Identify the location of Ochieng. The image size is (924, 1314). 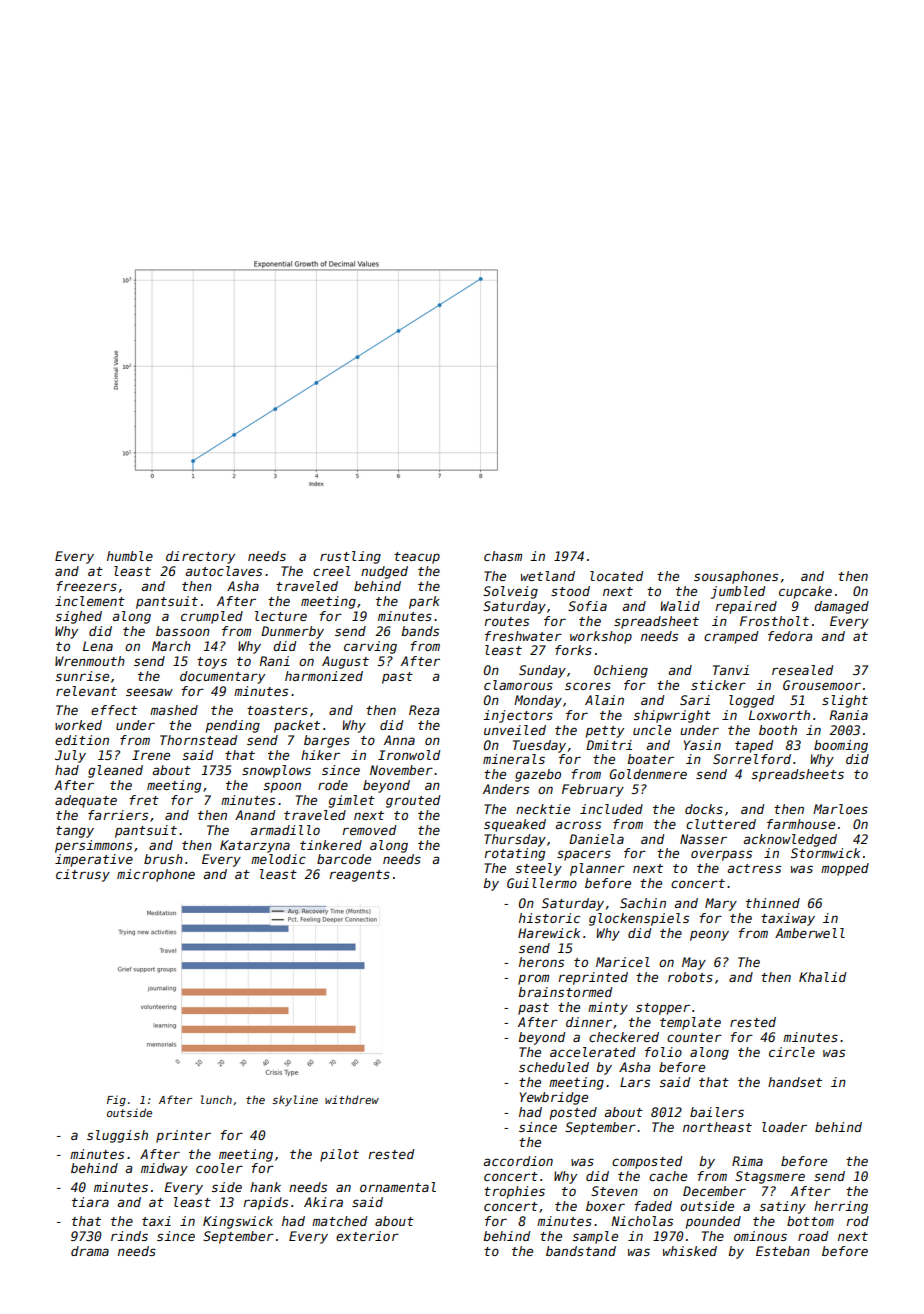
(621, 671).
